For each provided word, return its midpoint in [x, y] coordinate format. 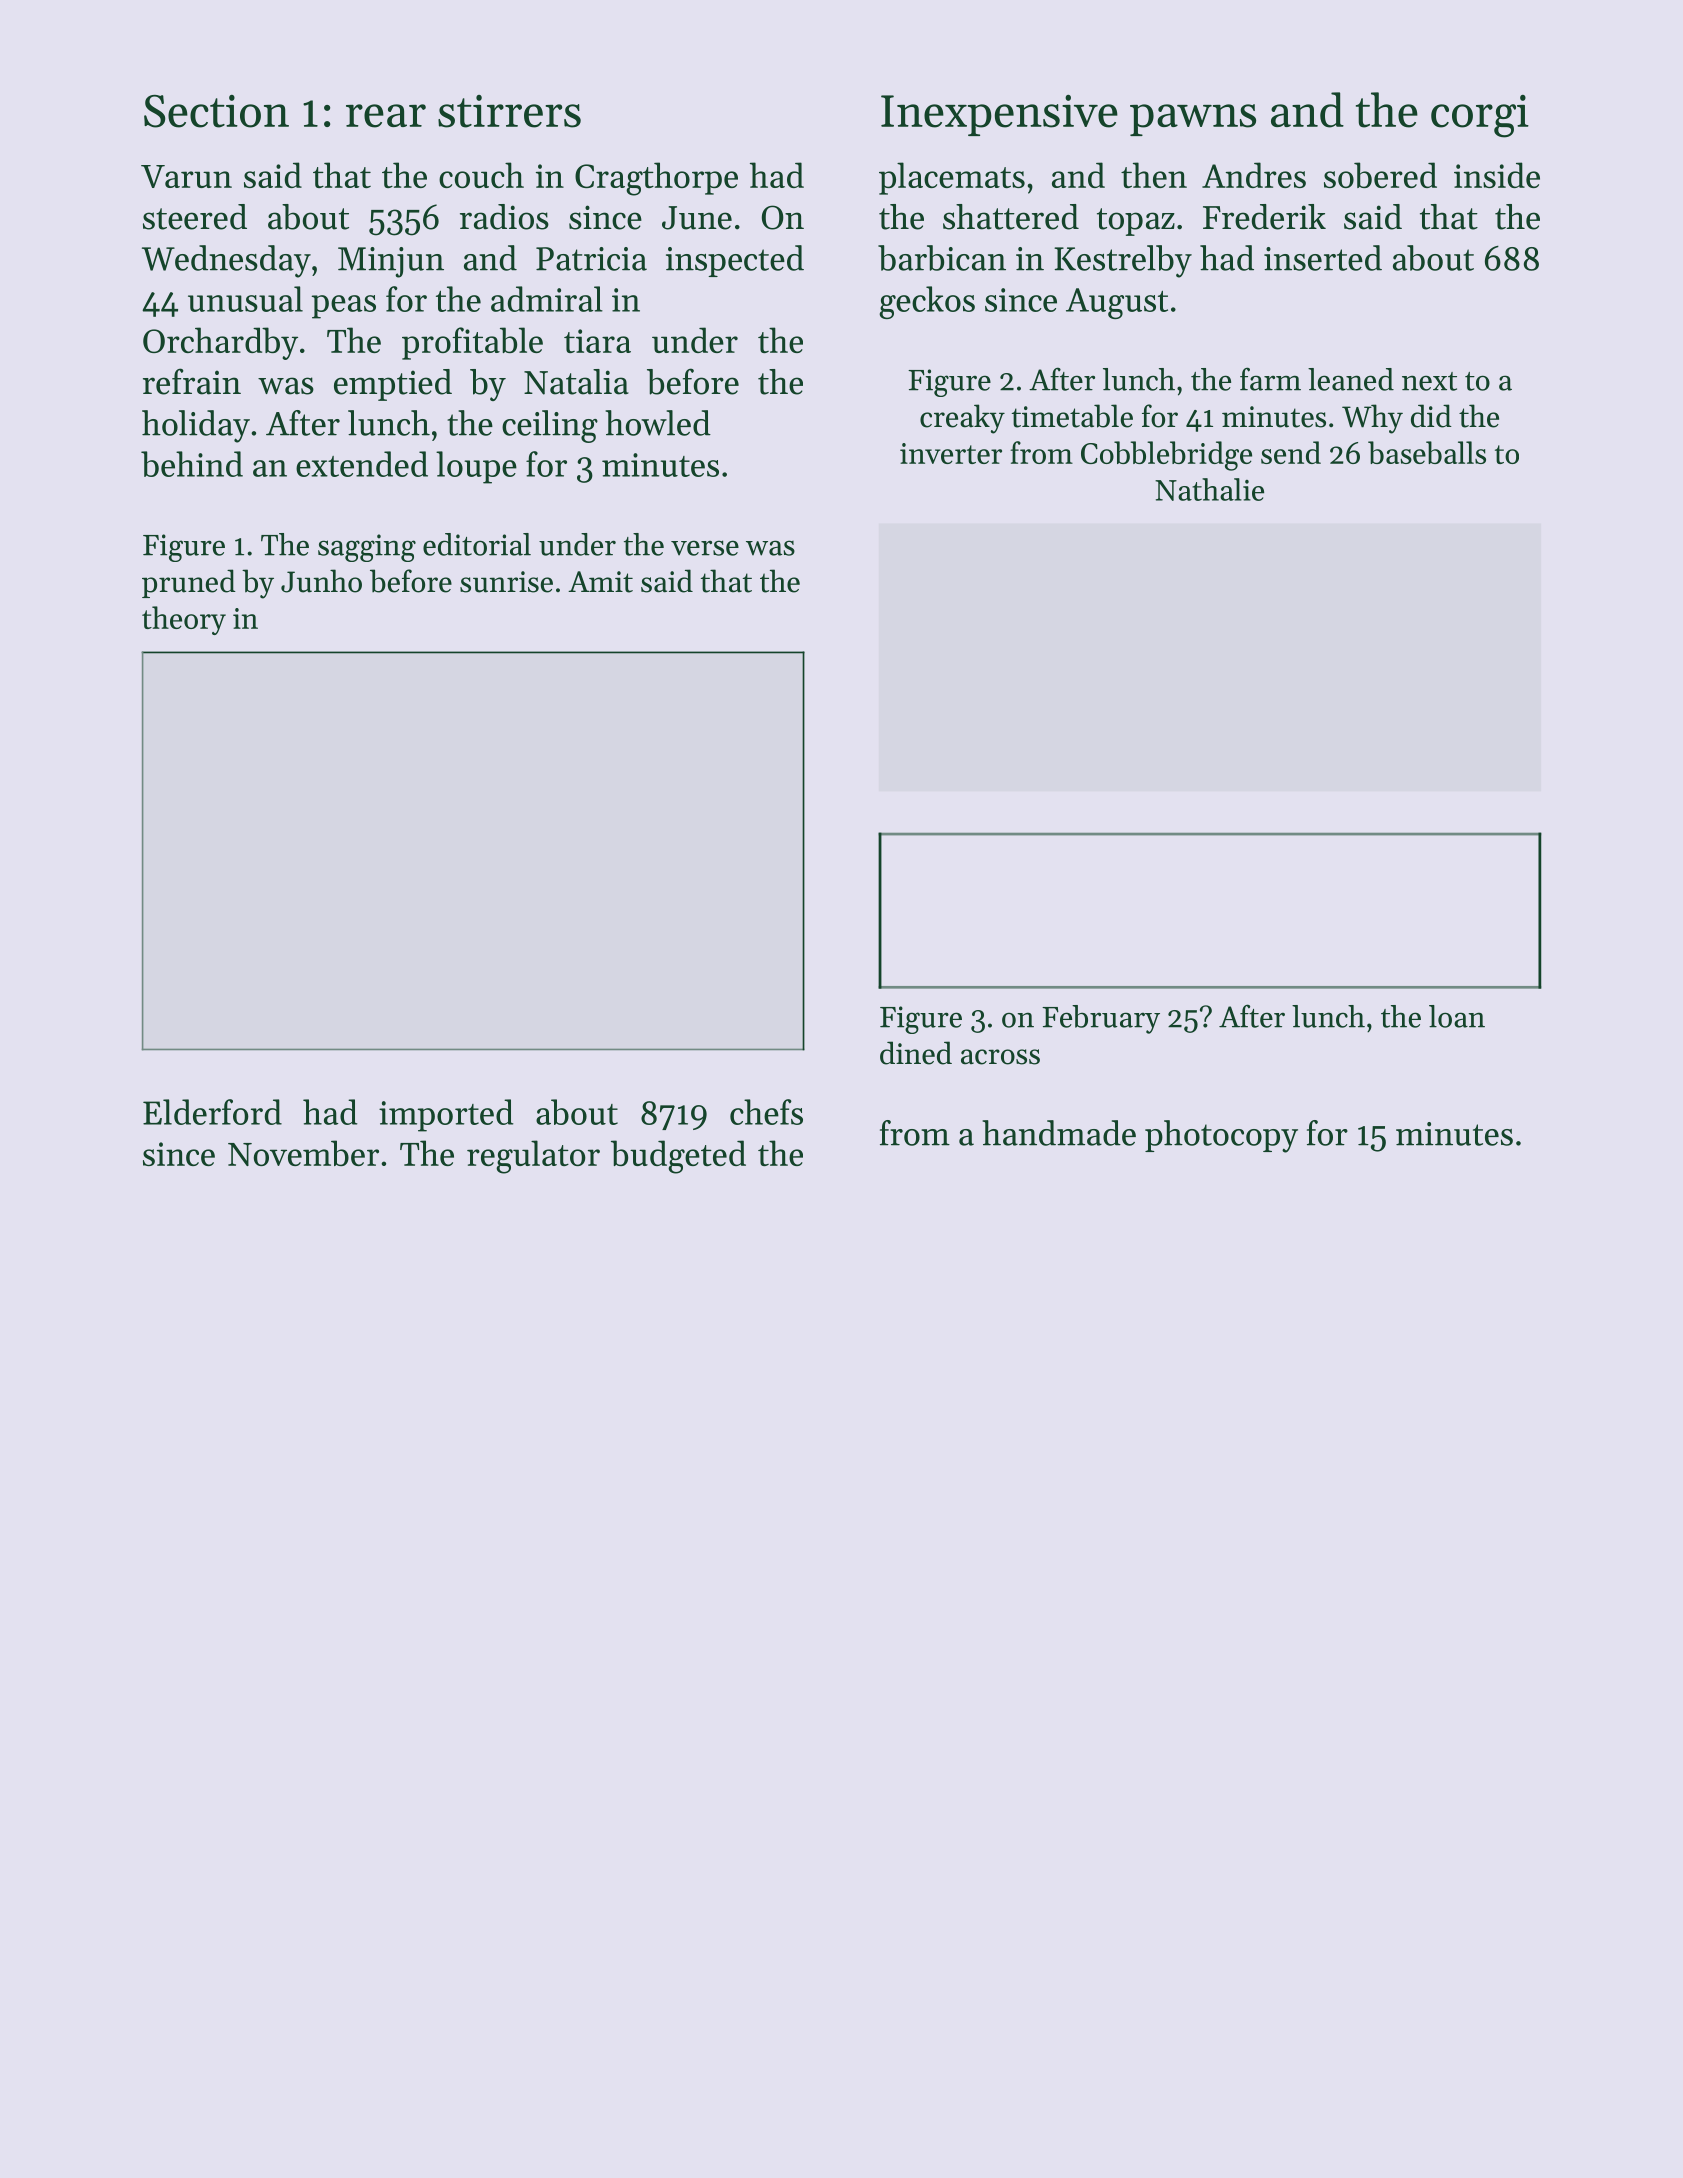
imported [446, 1115]
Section [216, 111]
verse [705, 548]
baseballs [1427, 452]
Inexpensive [999, 115]
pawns [1193, 120]
